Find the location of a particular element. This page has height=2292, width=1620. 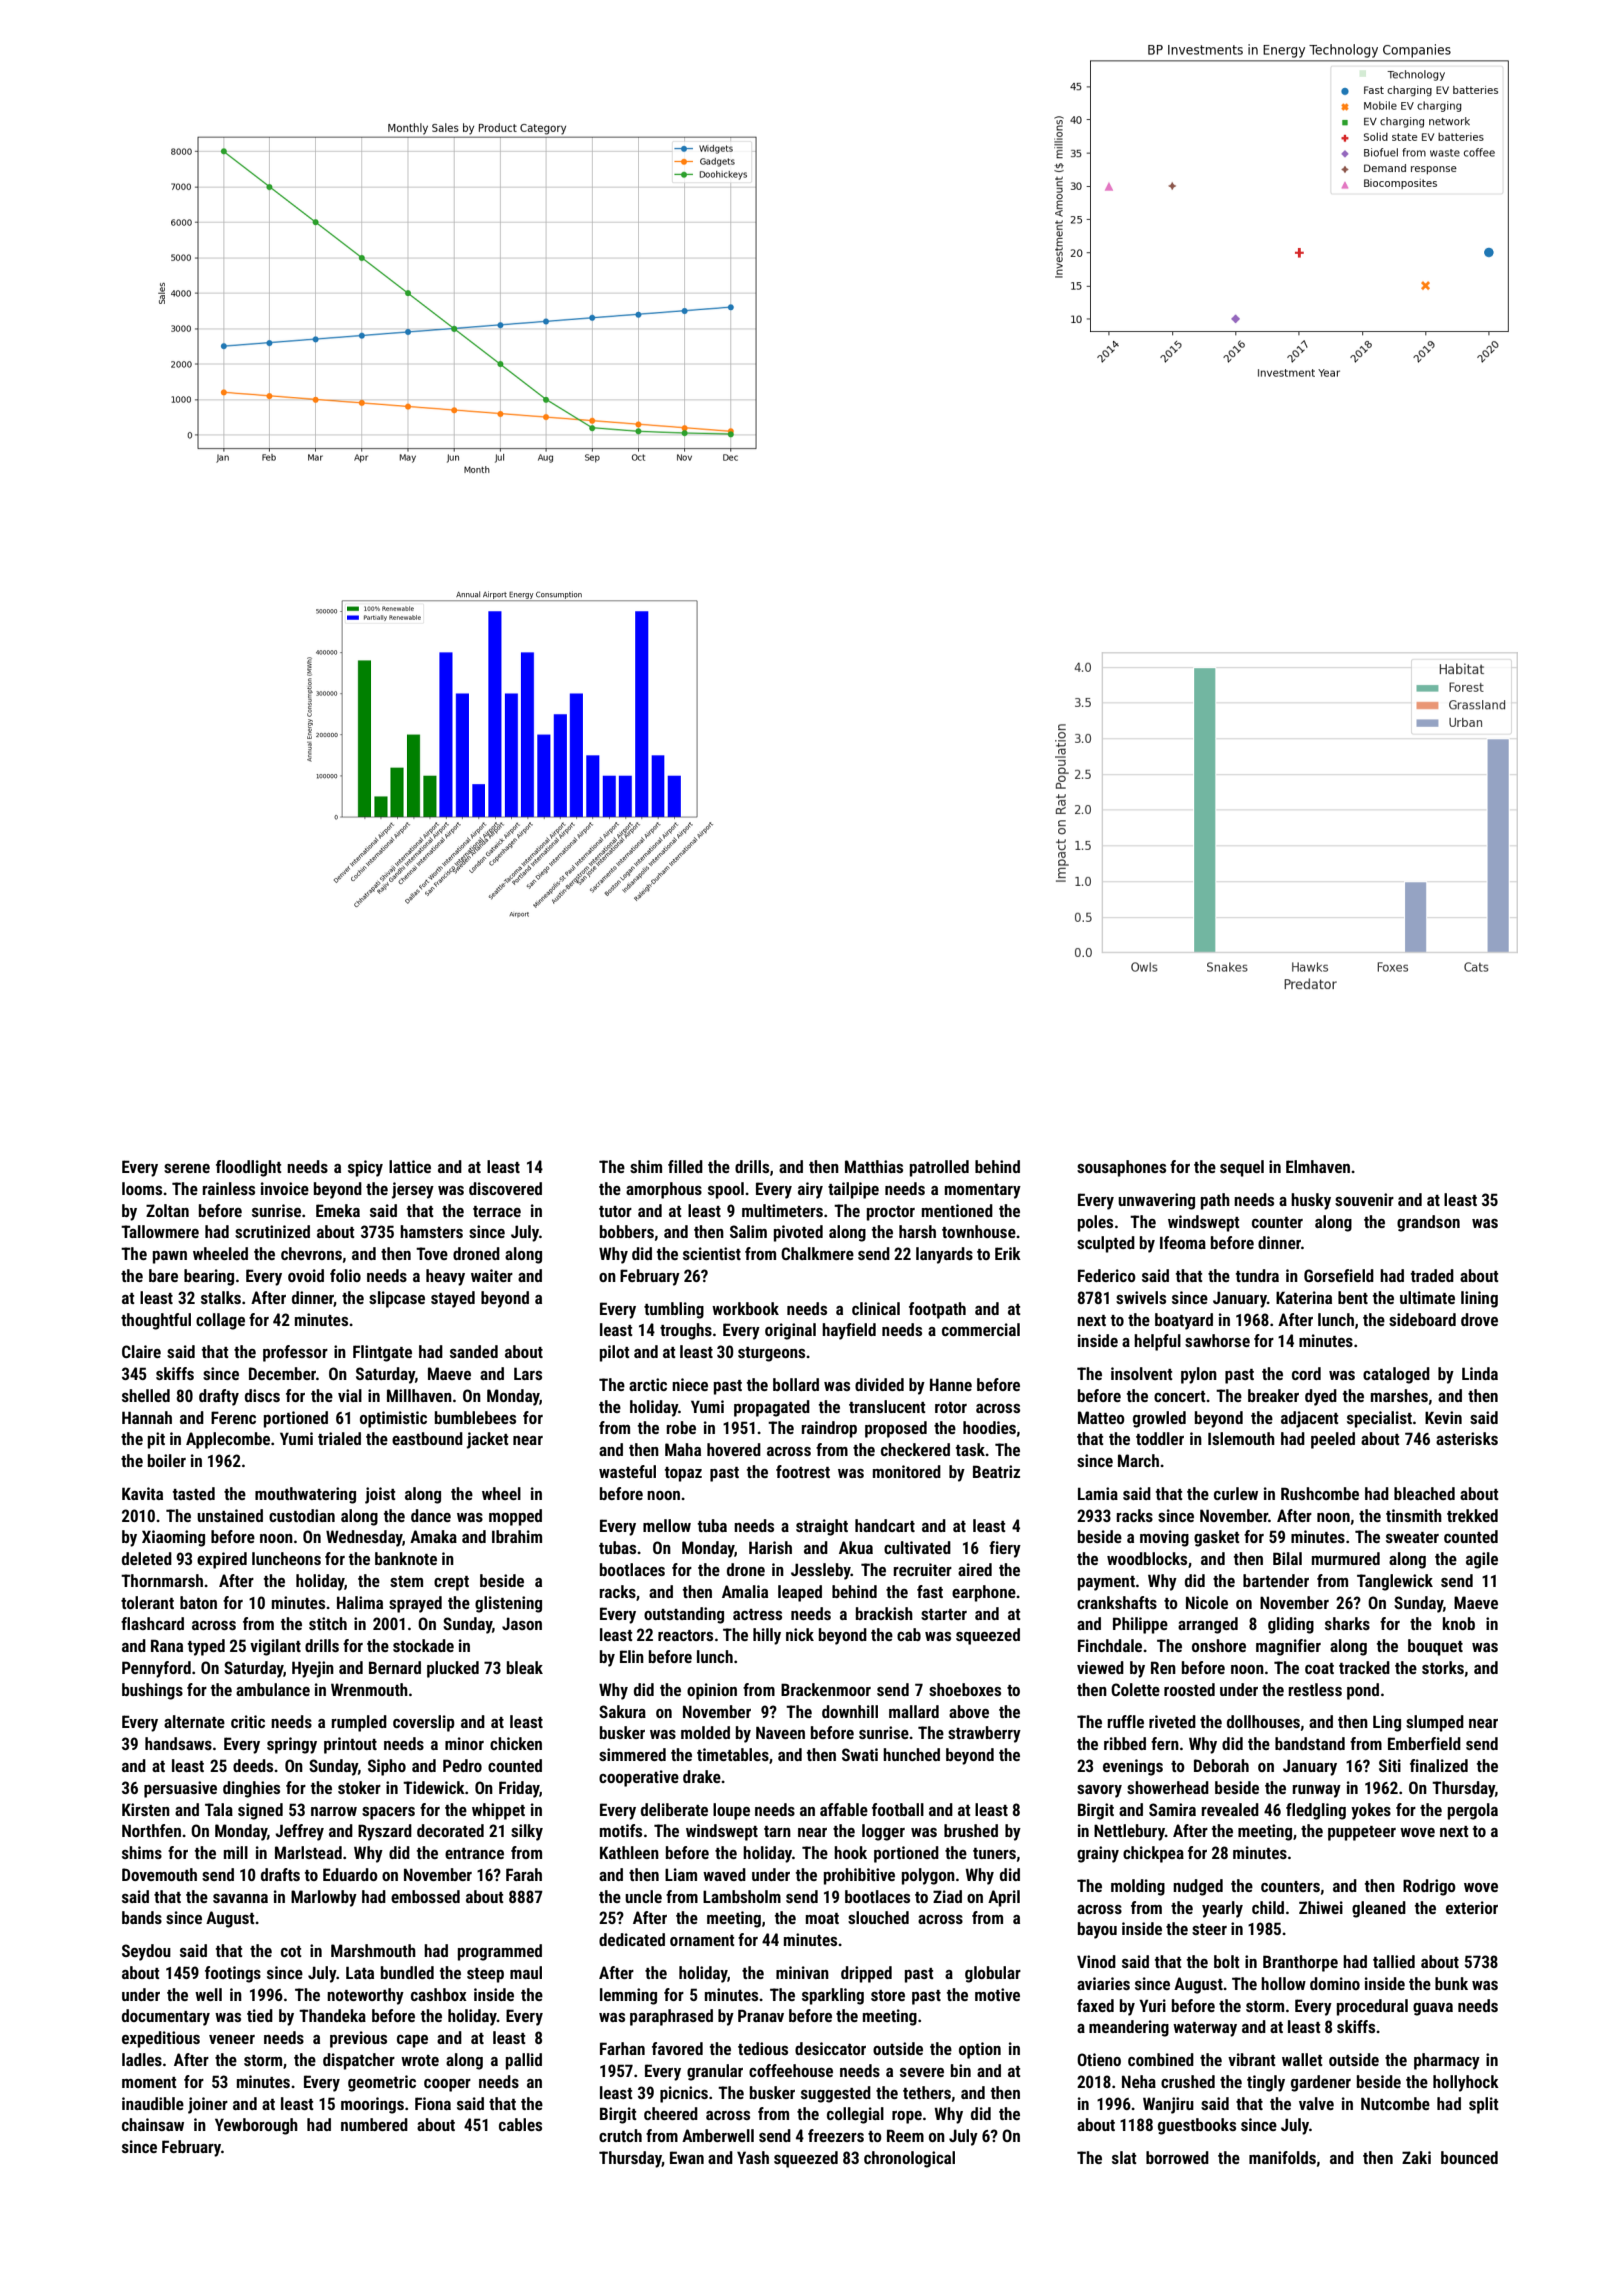

pallid is located at coordinates (524, 2061).
